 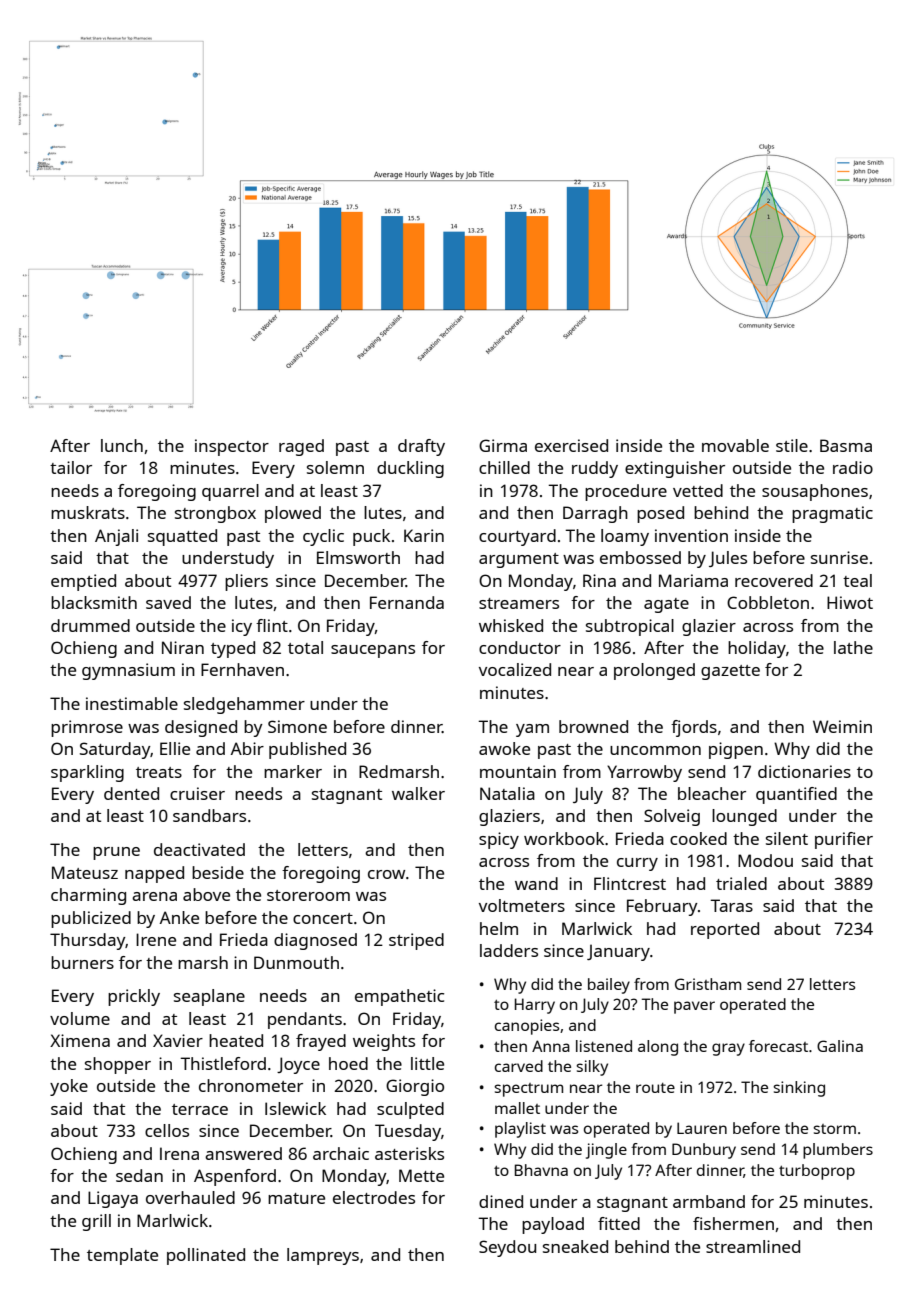 I want to click on Anke, so click(x=179, y=917).
